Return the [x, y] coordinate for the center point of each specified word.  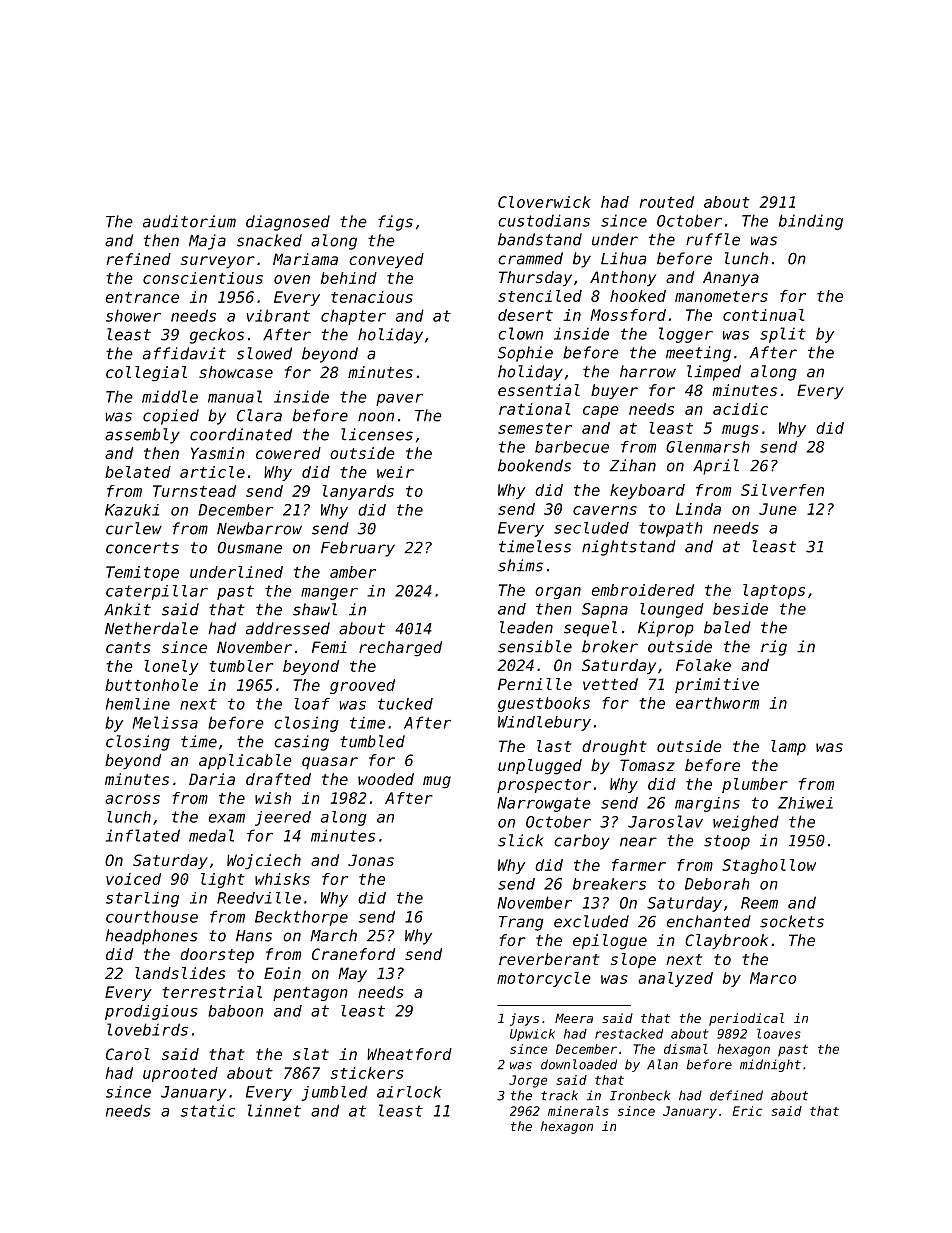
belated [138, 472]
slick [520, 840]
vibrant [278, 315]
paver [399, 400]
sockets [792, 921]
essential [539, 390]
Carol [128, 1054]
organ [558, 593]
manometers [721, 296]
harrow [648, 371]
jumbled [334, 1093]
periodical [746, 1019]
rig [774, 648]
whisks [282, 879]
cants [128, 647]
